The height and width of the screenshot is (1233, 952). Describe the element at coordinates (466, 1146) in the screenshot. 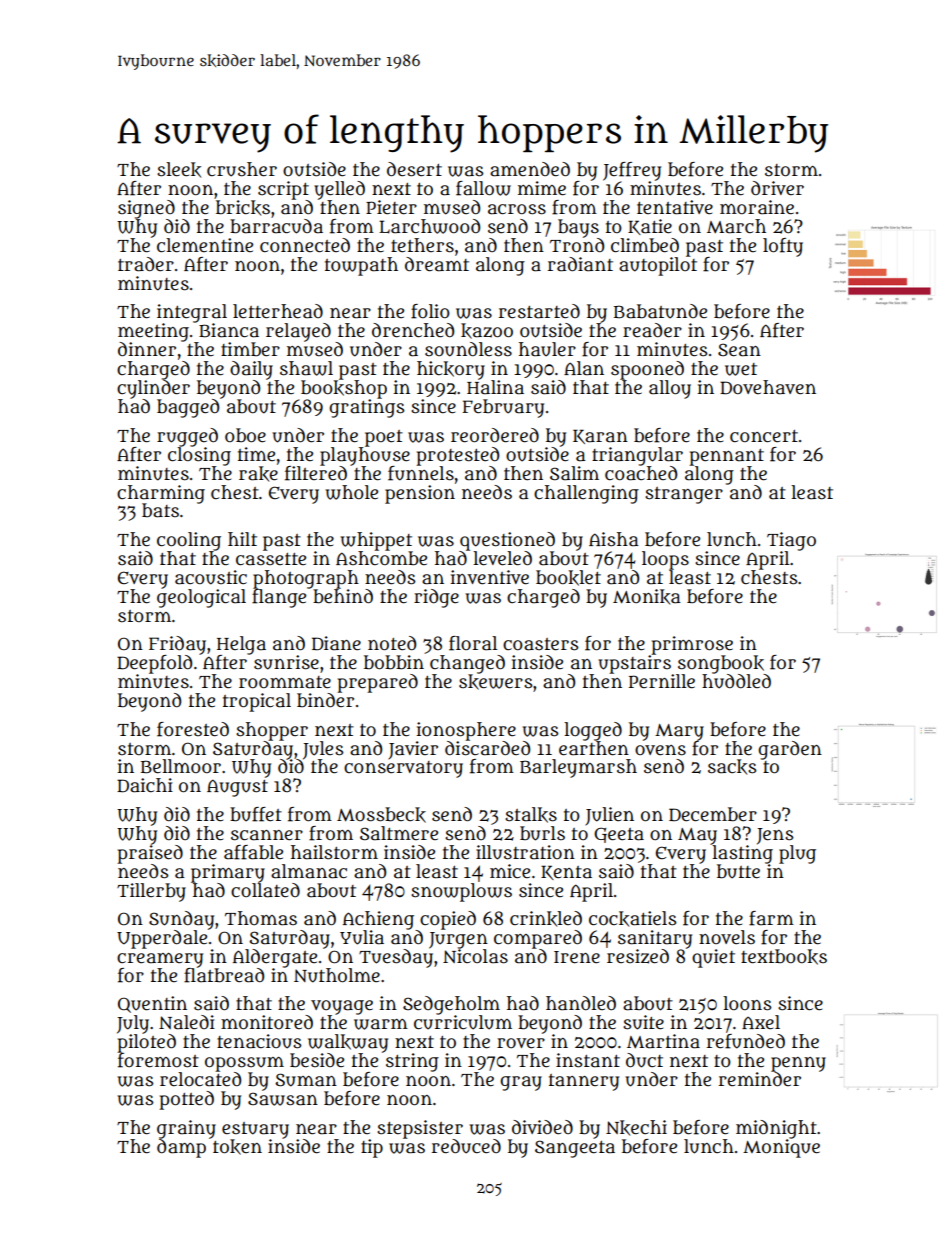

I see `reduced` at that location.
